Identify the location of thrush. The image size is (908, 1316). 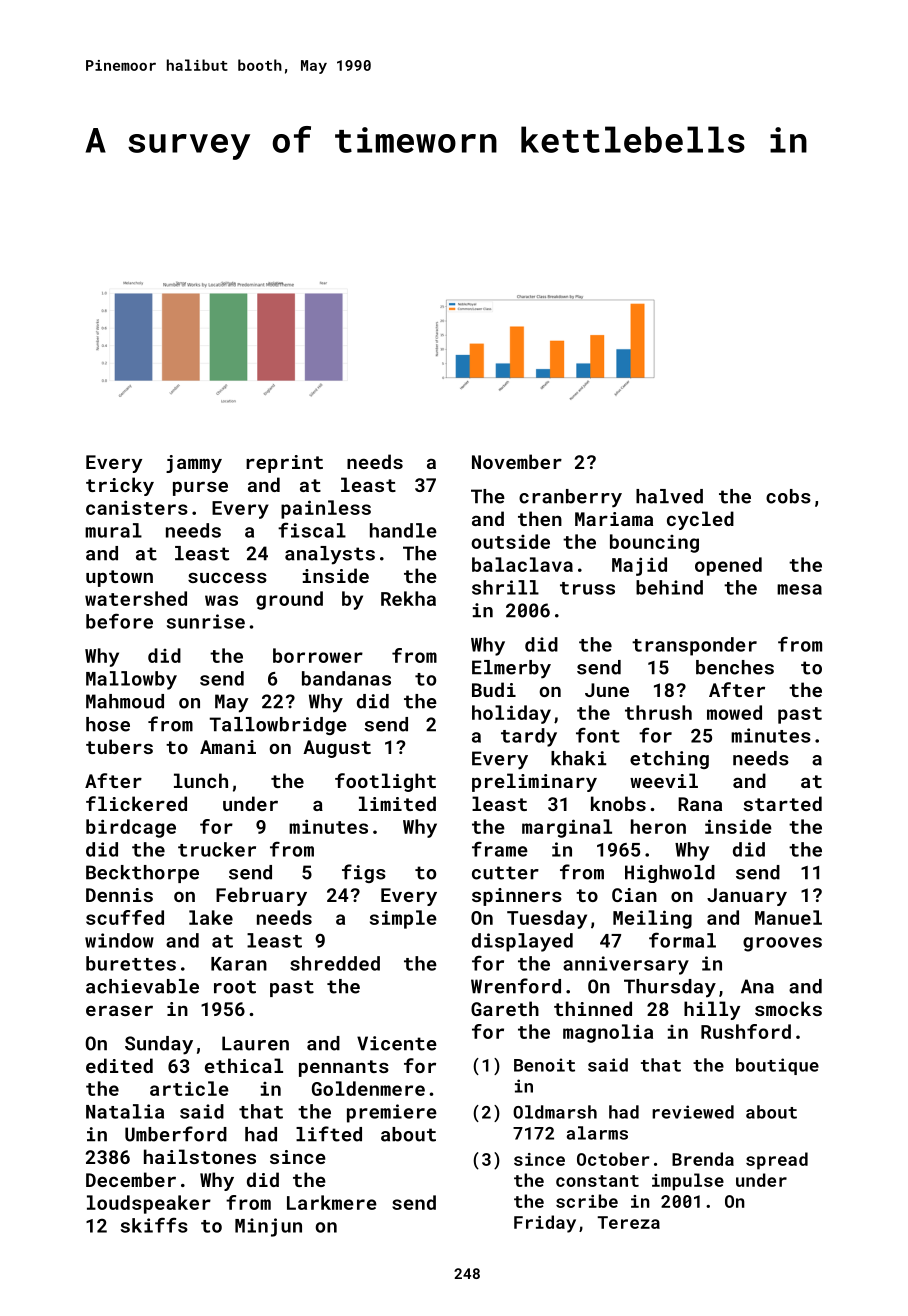
(658, 712).
